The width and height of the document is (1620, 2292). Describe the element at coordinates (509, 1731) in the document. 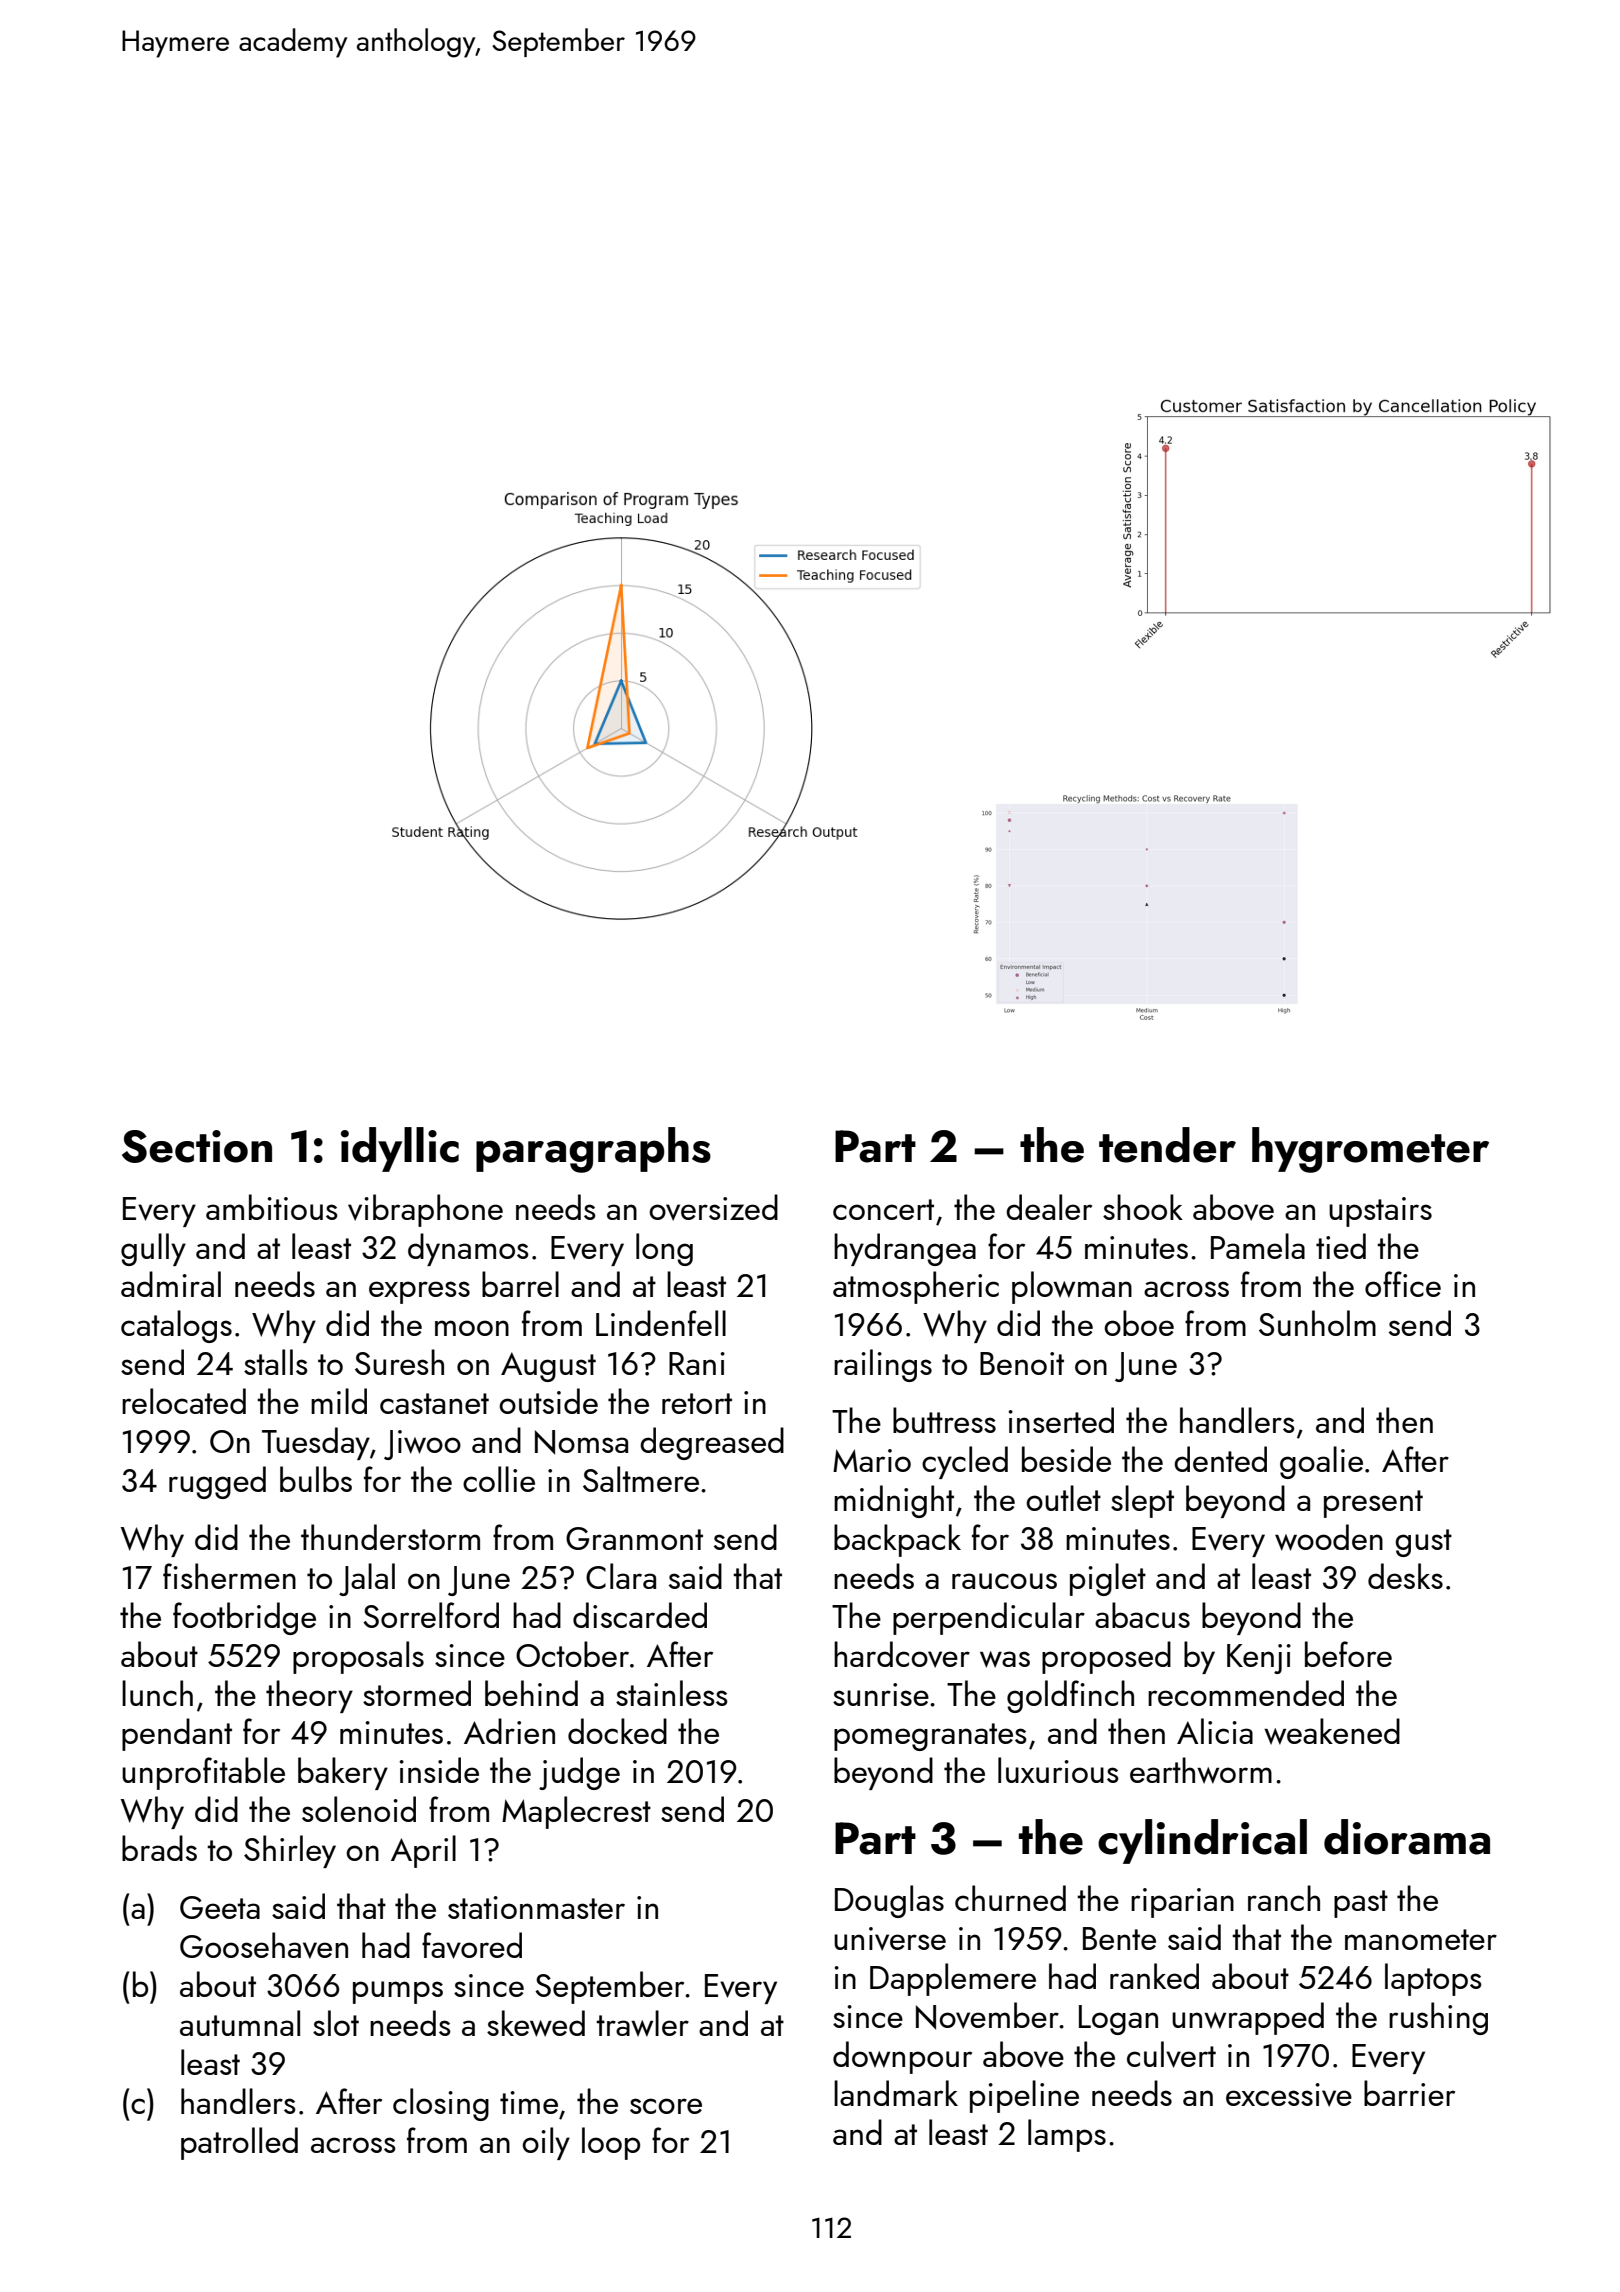

I see `Adrien` at that location.
